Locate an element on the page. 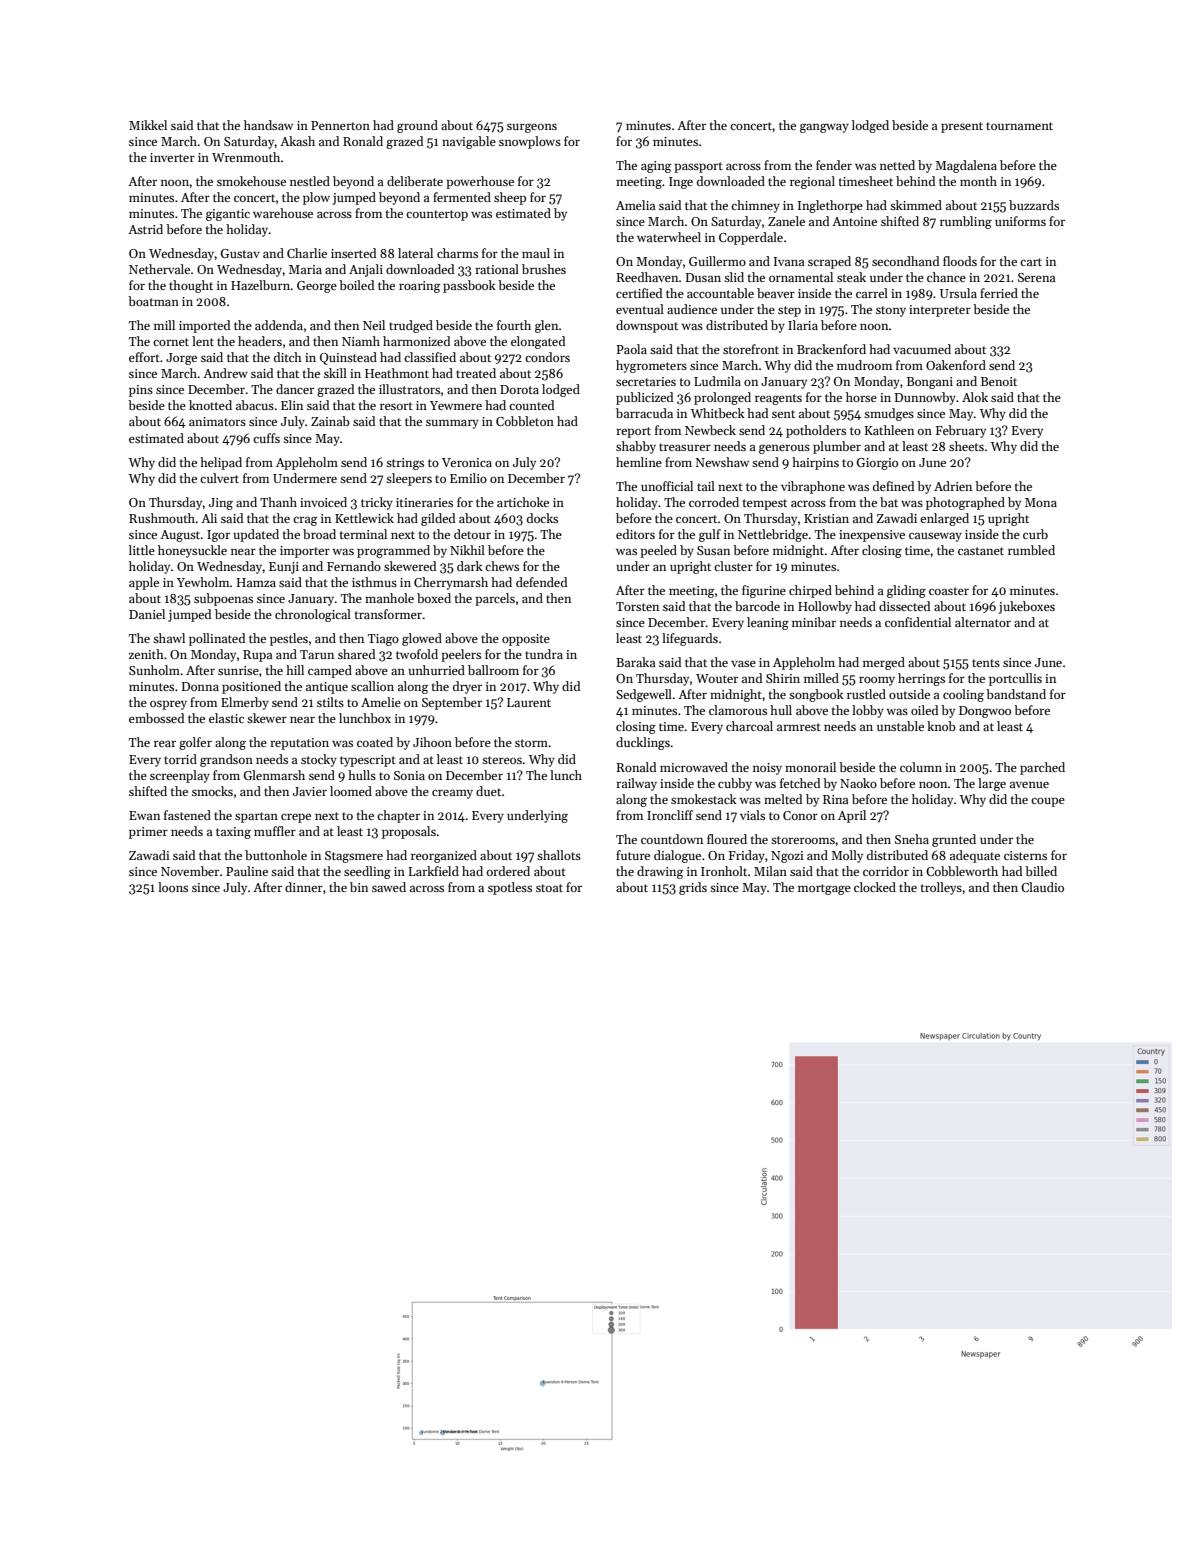  handsaw is located at coordinates (268, 125).
